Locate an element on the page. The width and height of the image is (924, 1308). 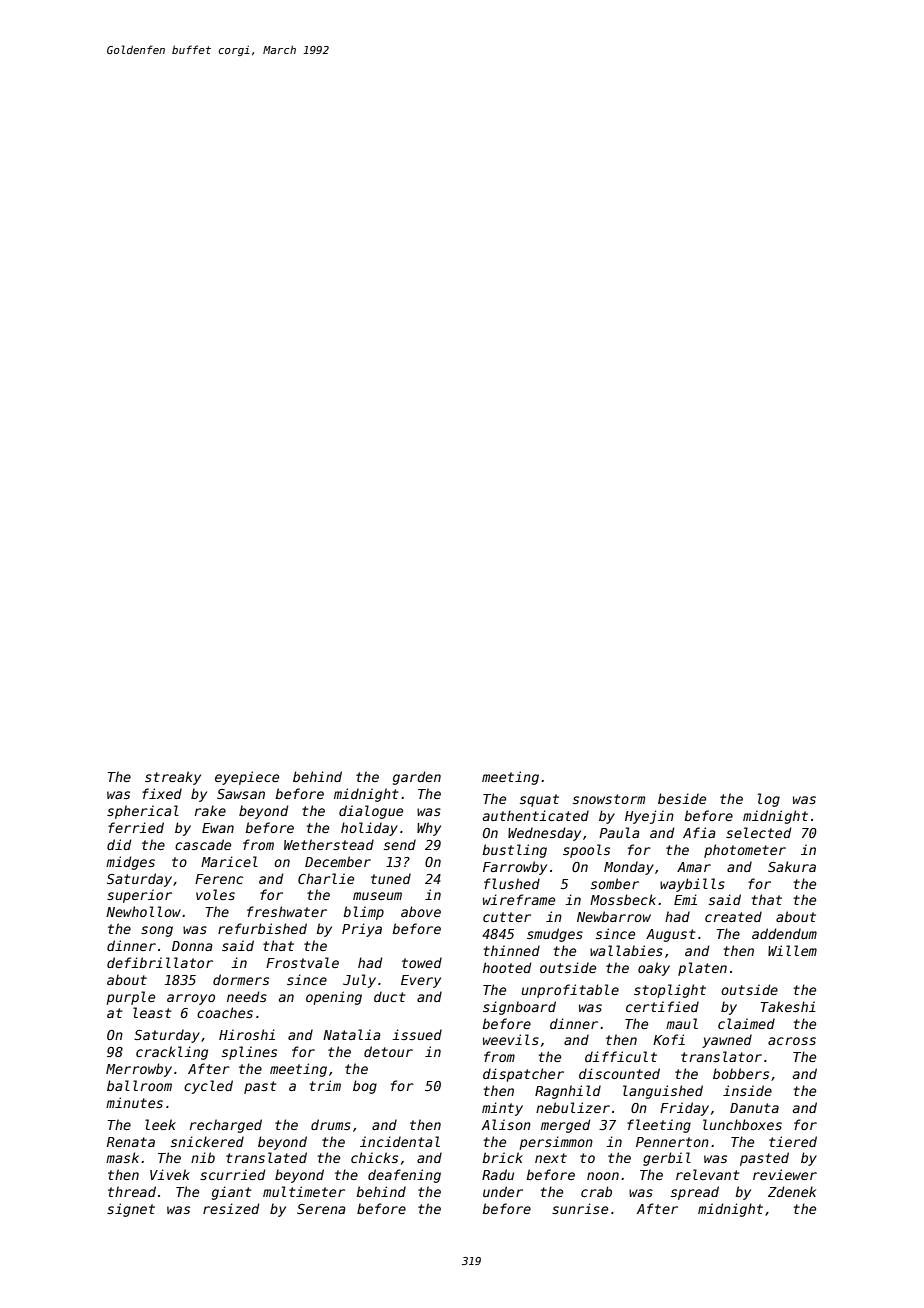
Why is located at coordinates (429, 829).
